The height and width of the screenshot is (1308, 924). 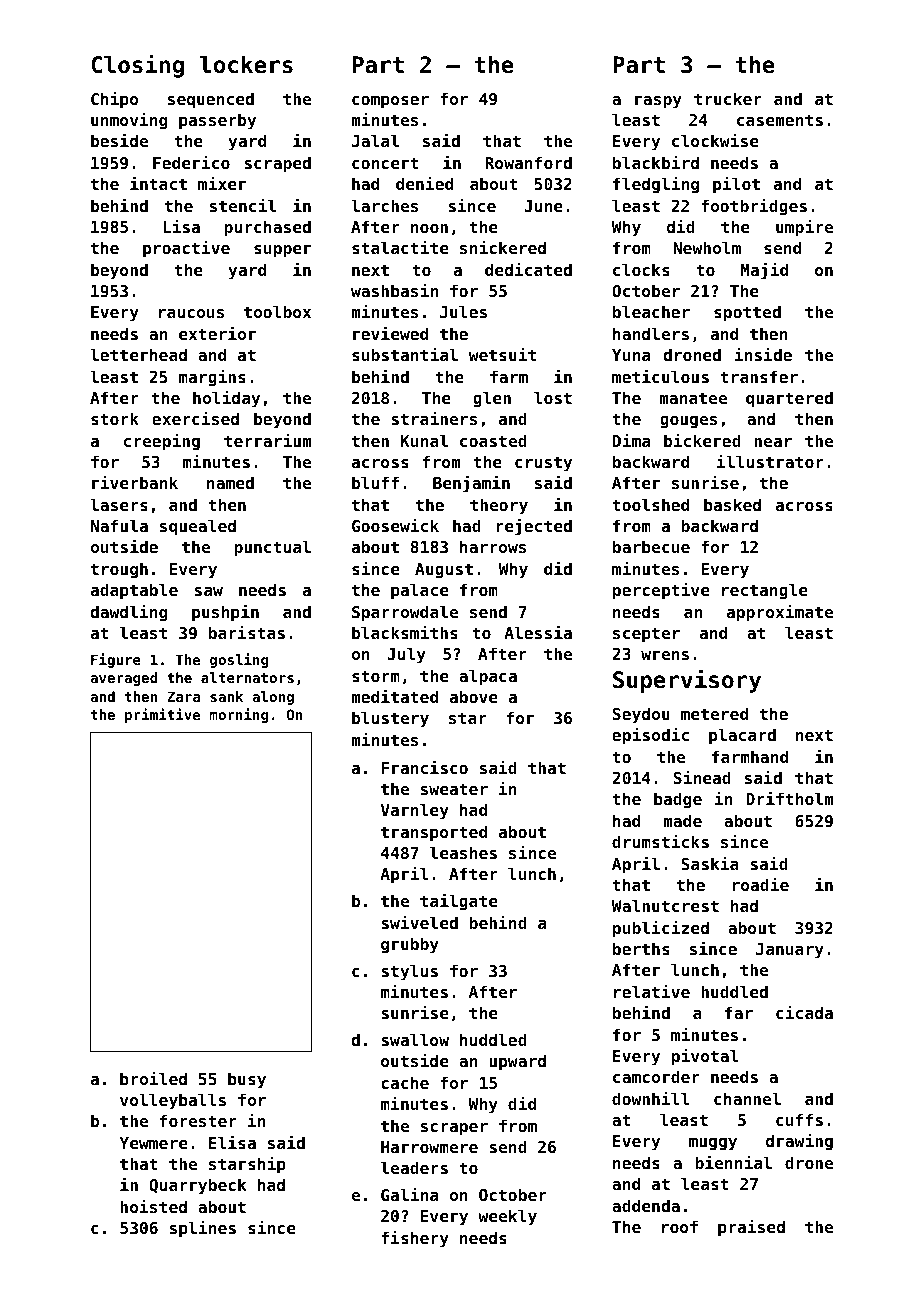 What do you see at coordinates (429, 228) in the screenshot?
I see `noon` at bounding box center [429, 228].
